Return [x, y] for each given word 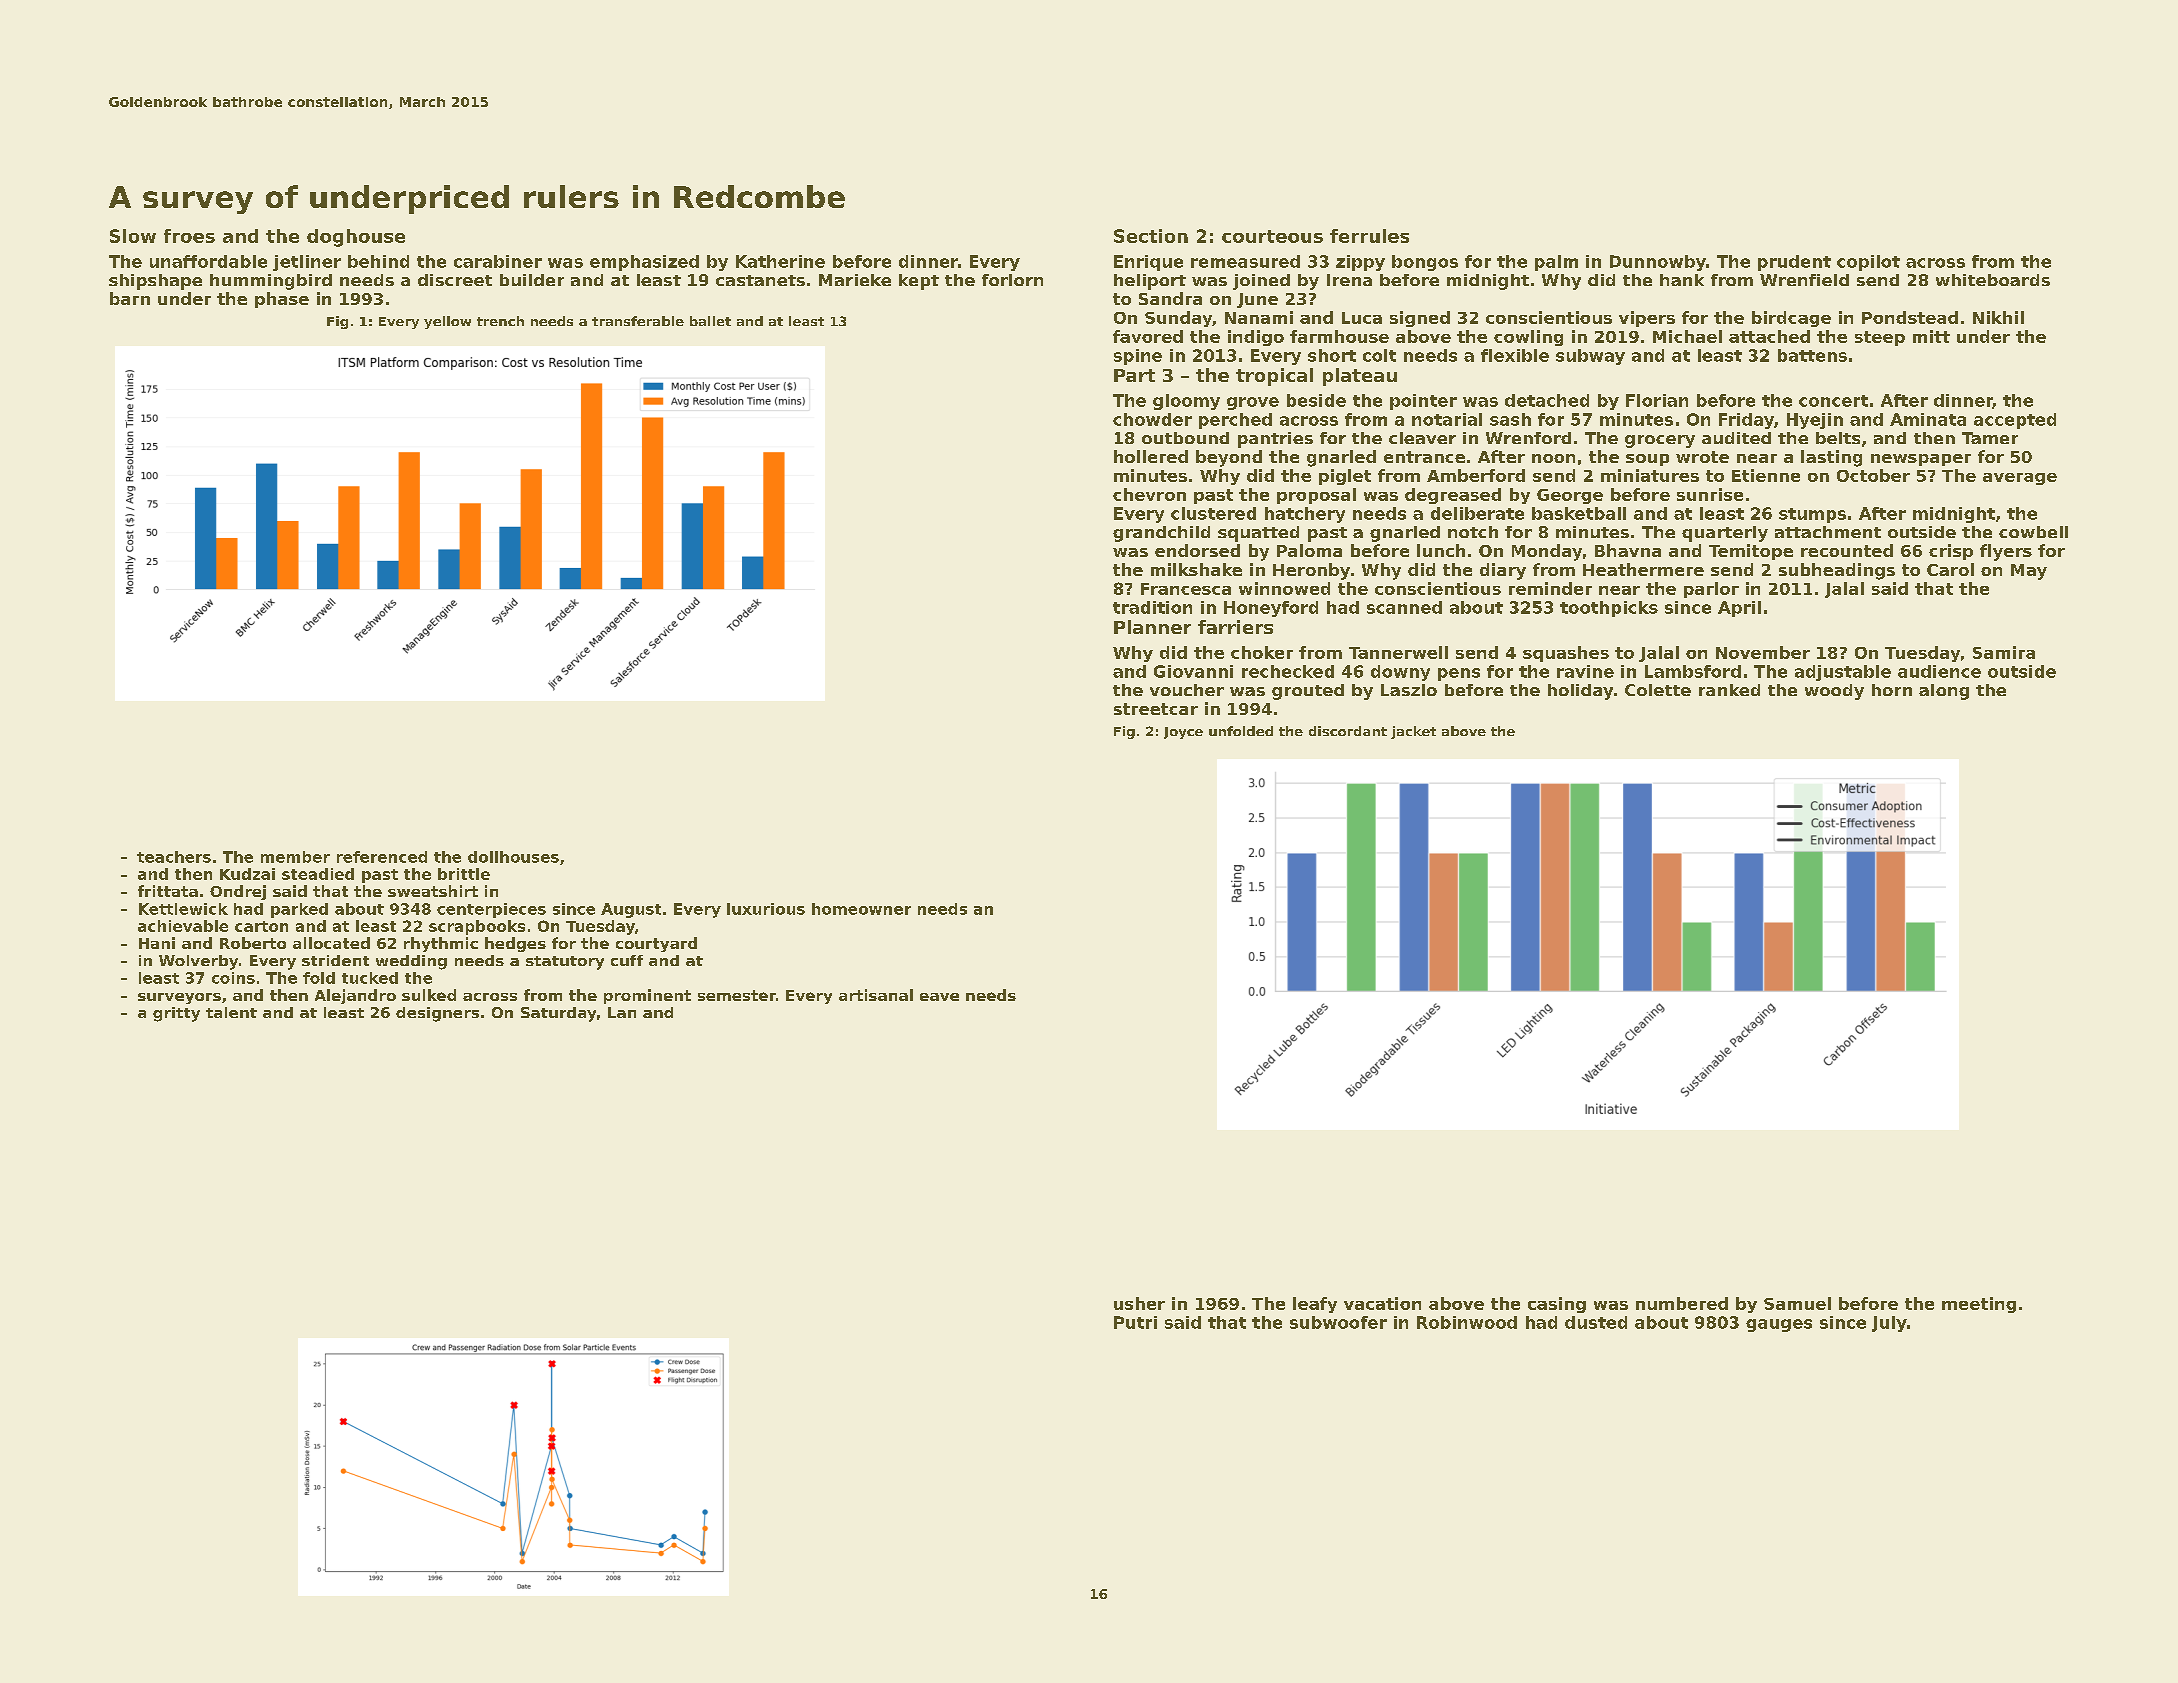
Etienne [1766, 475]
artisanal [876, 995]
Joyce [1183, 733]
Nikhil [1998, 317]
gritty [176, 1014]
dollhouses [513, 857]
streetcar [1156, 709]
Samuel [1797, 1303]
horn [1892, 690]
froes [189, 236]
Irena [1349, 280]
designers [437, 1014]
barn [130, 298]
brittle [464, 874]
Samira [2004, 652]
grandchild [1161, 534]
